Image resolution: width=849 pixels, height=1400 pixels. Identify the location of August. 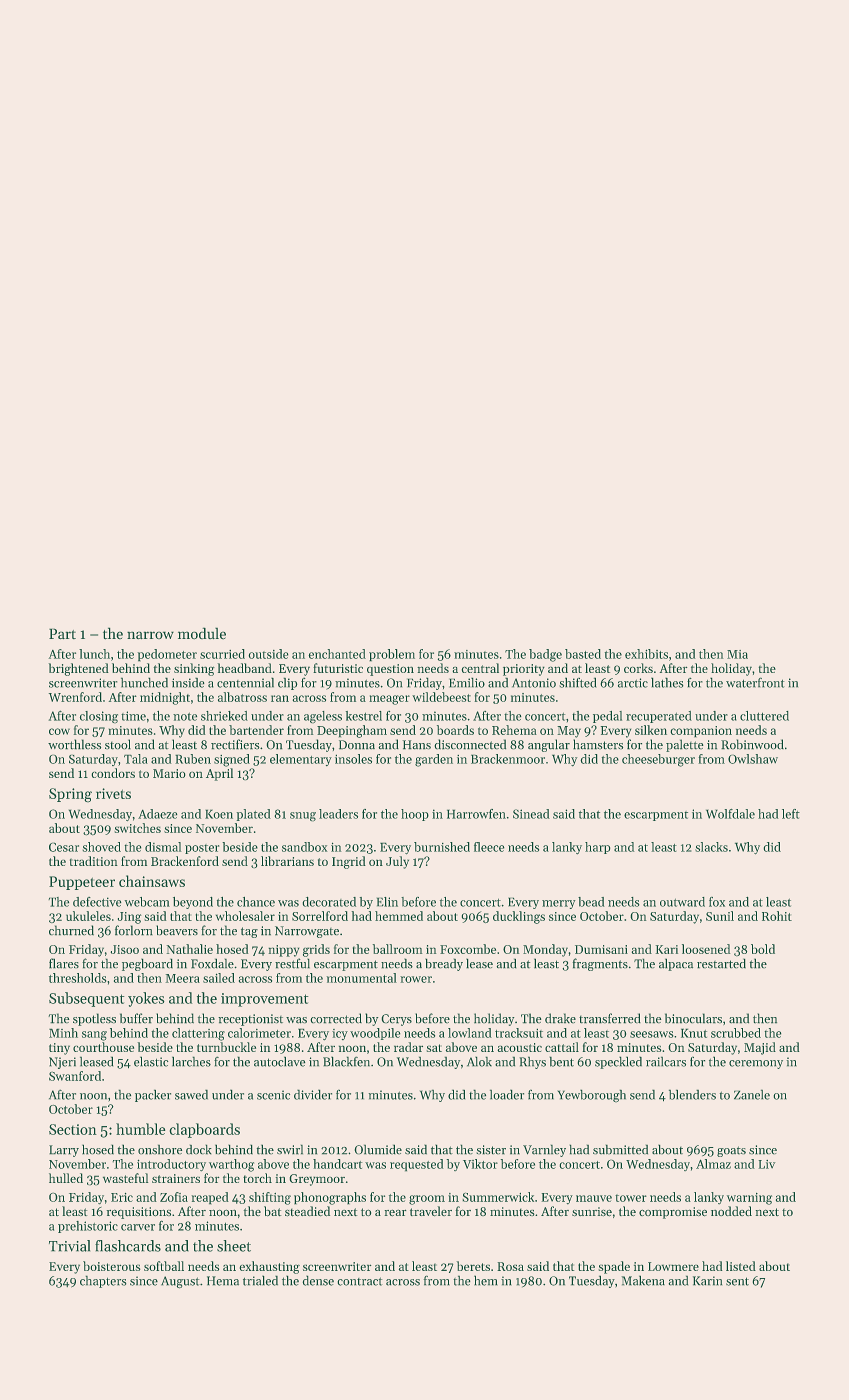
(180, 1282).
